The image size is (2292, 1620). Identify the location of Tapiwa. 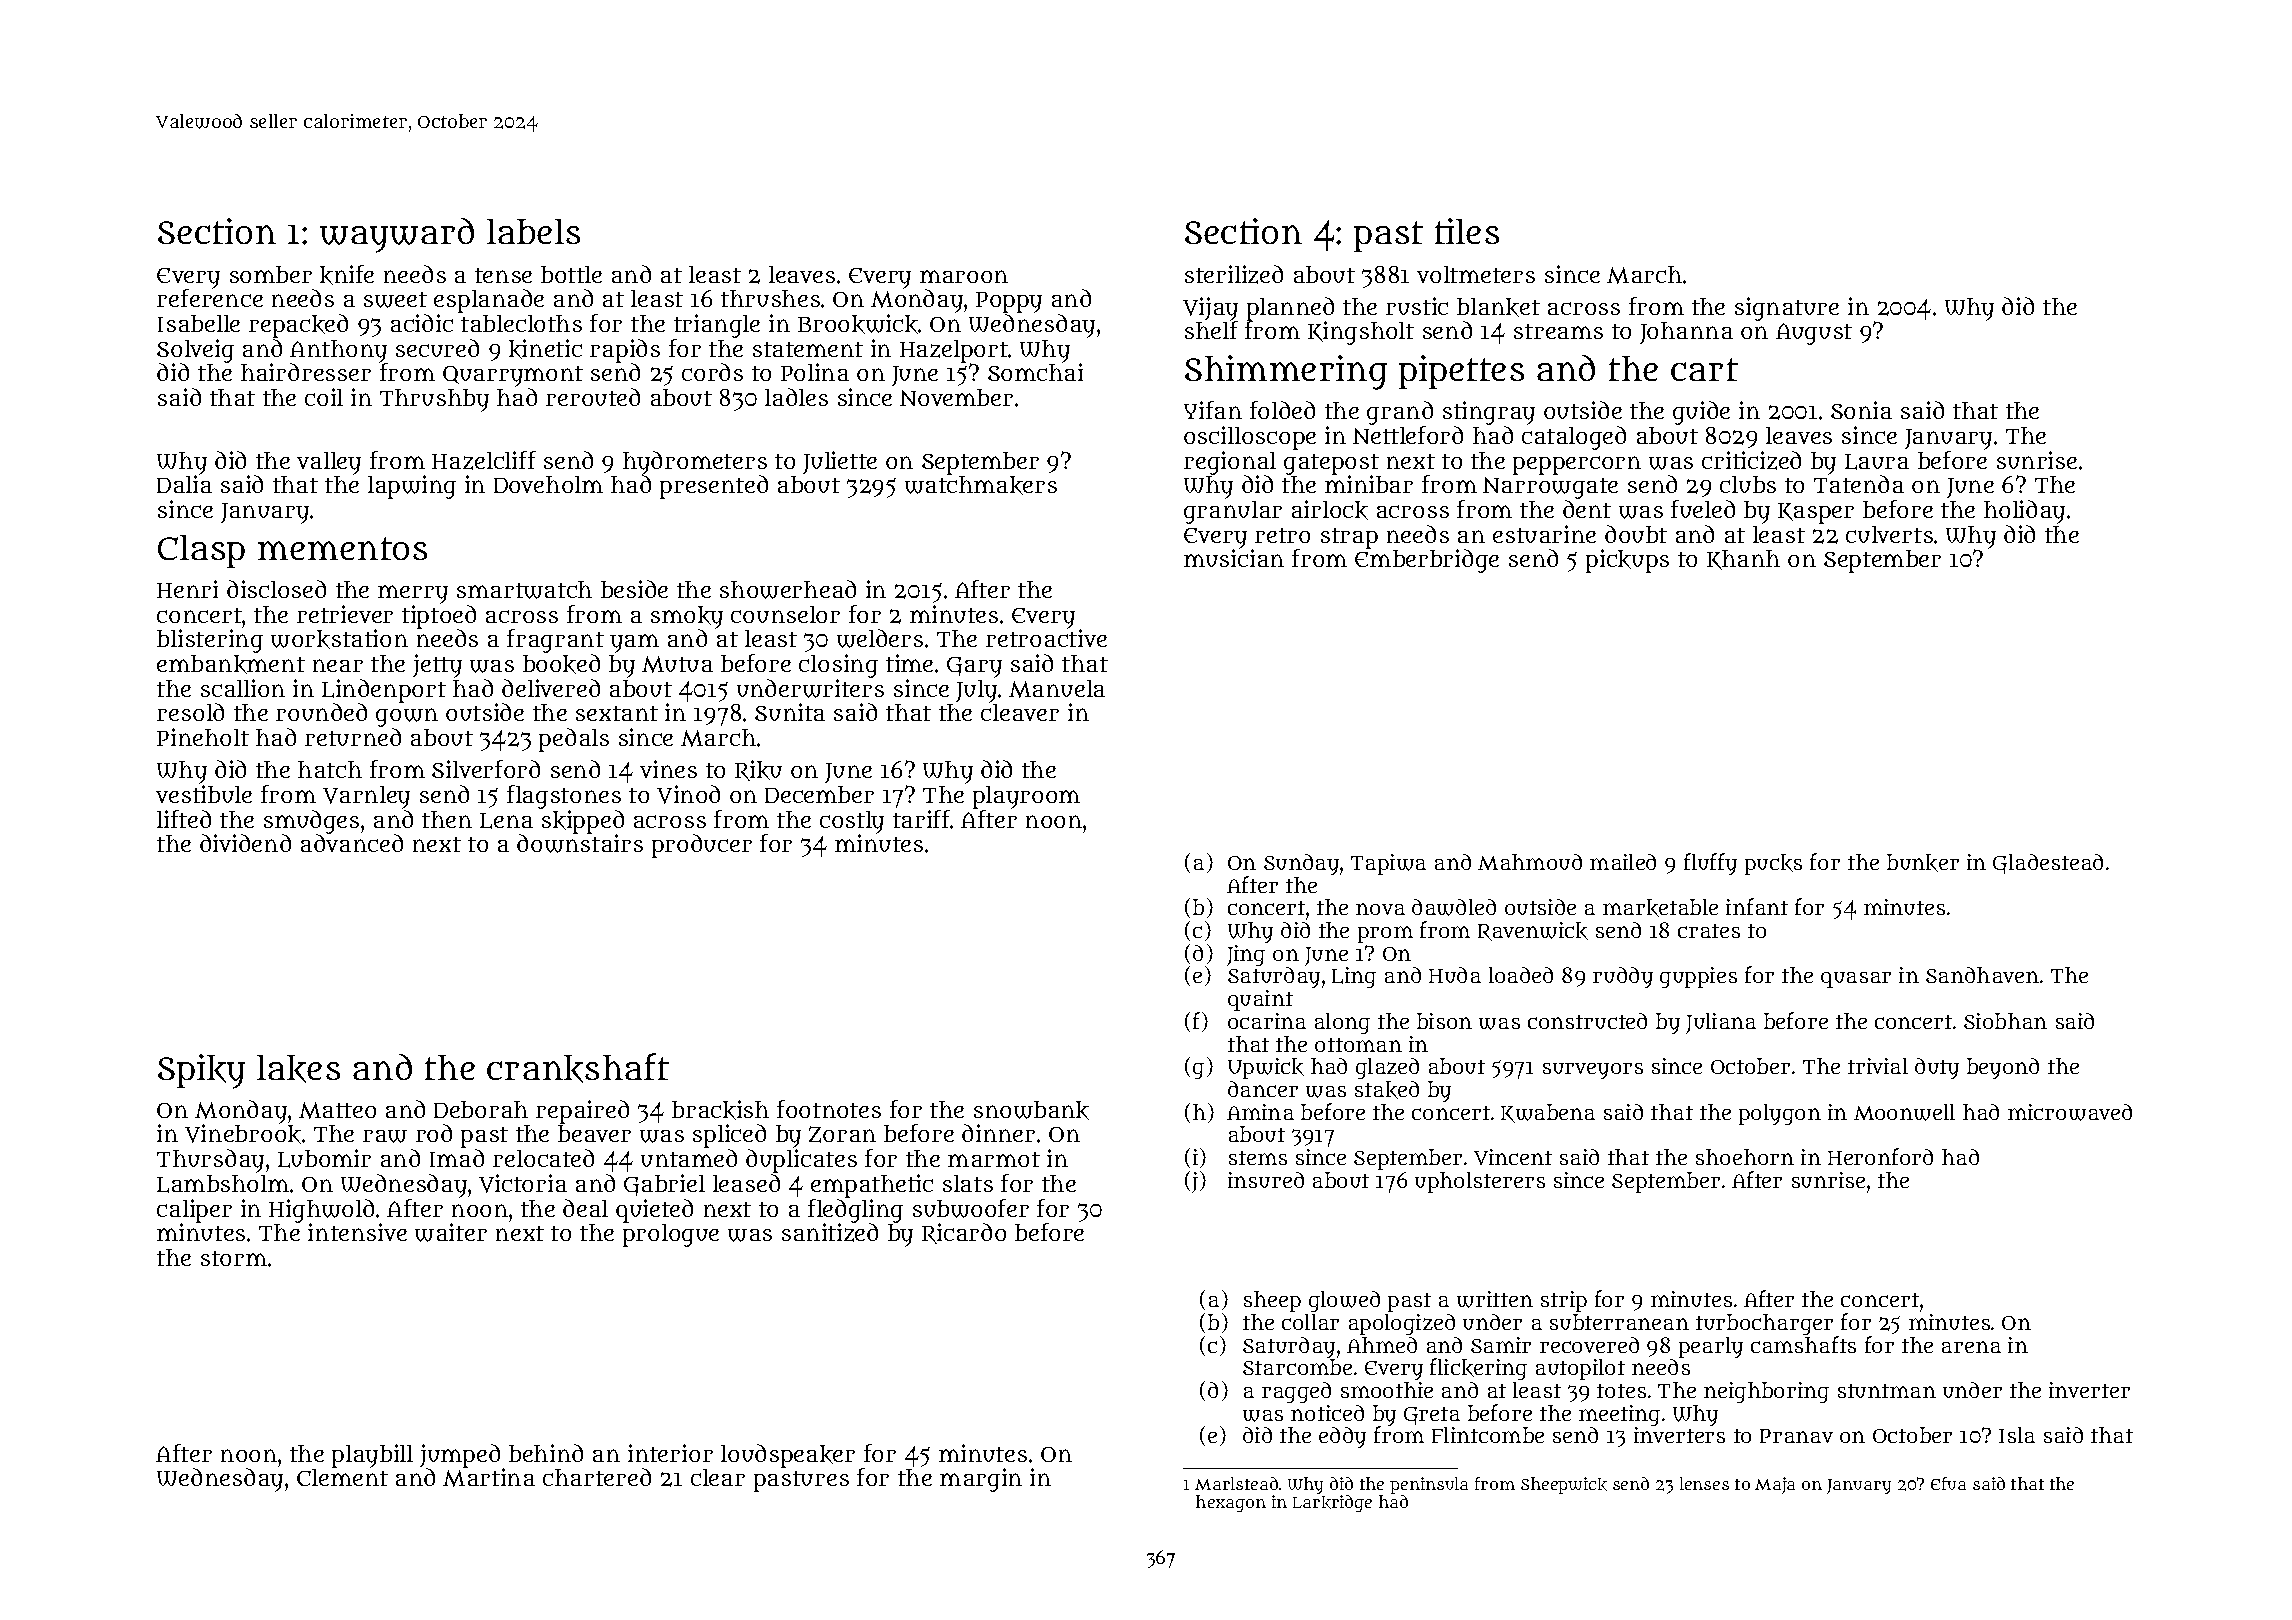
(1388, 864).
